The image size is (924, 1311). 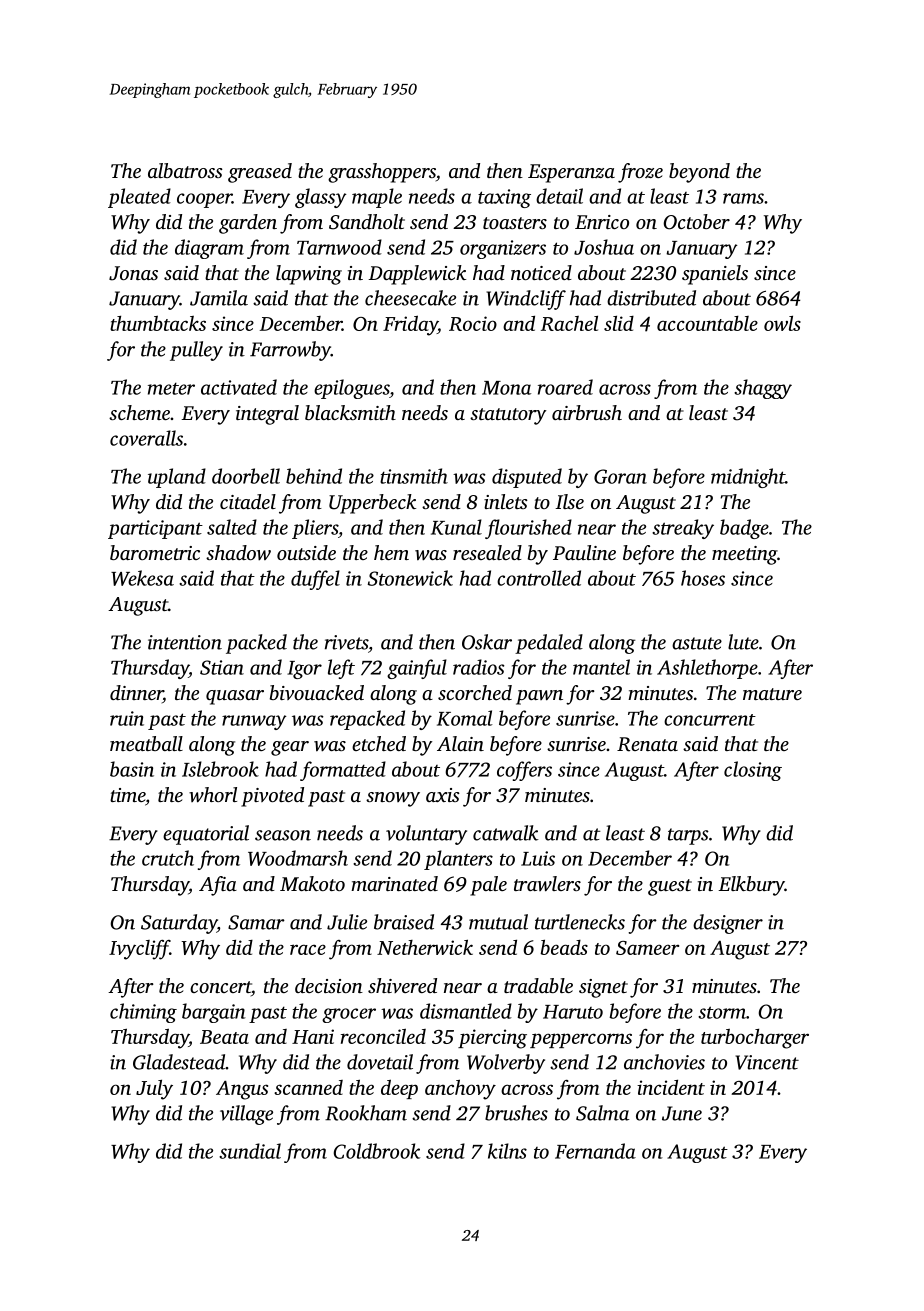 What do you see at coordinates (246, 476) in the page?
I see `doorbell` at bounding box center [246, 476].
